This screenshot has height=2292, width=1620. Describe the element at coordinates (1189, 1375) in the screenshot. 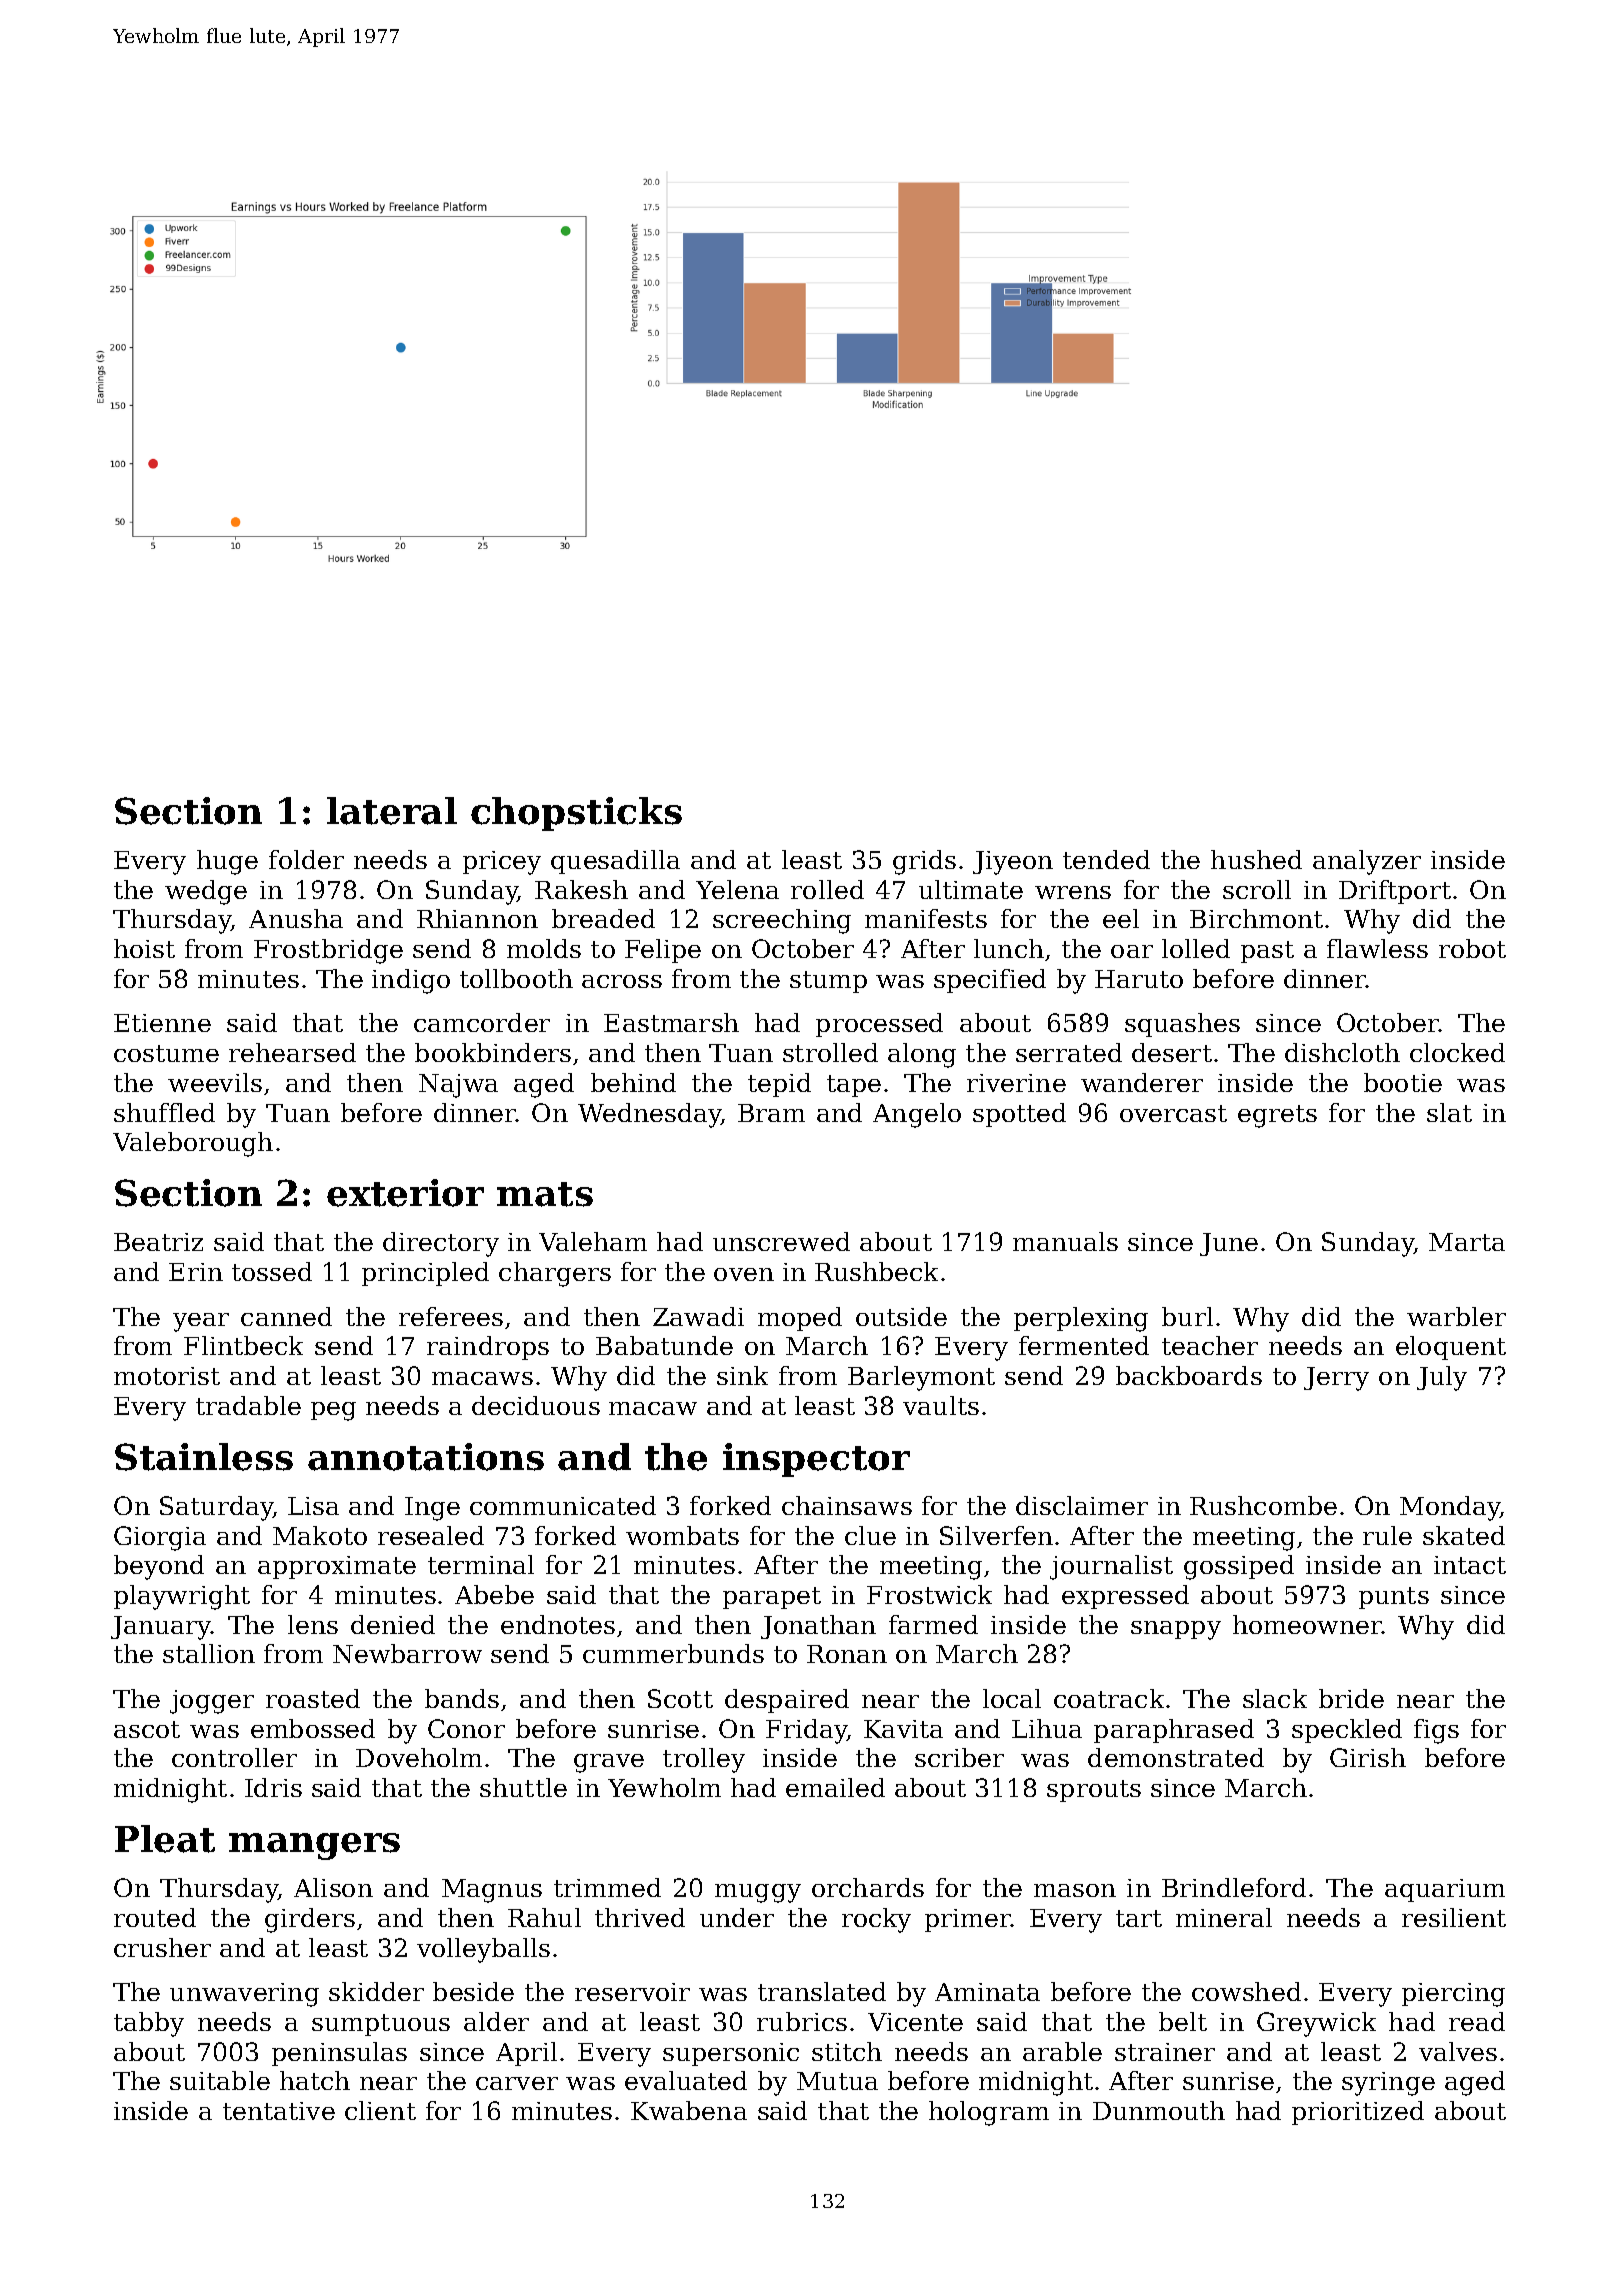

I see `backboards` at that location.
